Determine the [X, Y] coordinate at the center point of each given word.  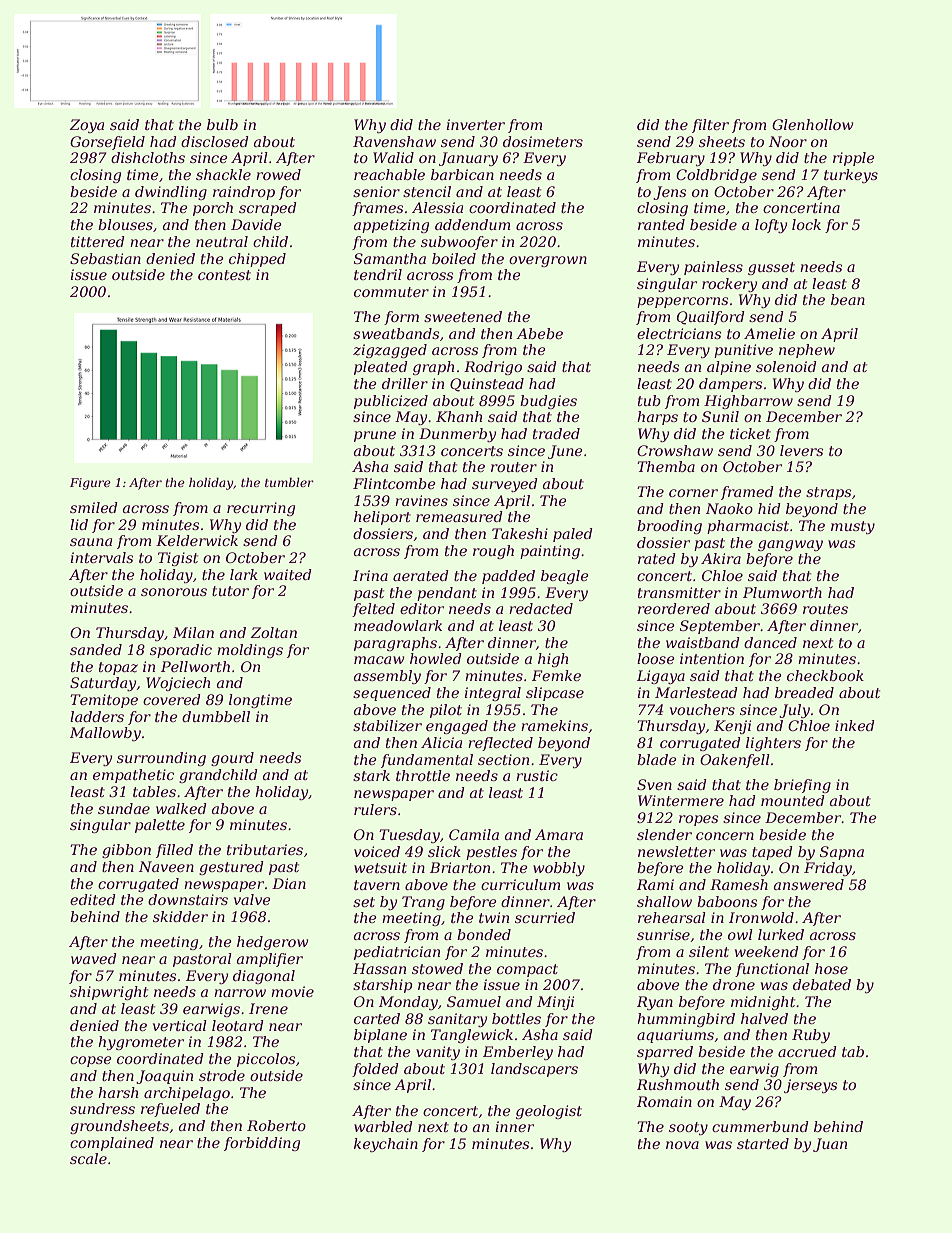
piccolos [266, 1060]
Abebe [539, 333]
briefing [802, 786]
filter [710, 126]
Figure [90, 484]
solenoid [786, 366]
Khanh [459, 416]
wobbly [559, 869]
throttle [423, 775]
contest [224, 275]
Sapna [842, 853]
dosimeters [543, 141]
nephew [807, 351]
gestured [231, 868]
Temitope [104, 701]
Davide [256, 224]
